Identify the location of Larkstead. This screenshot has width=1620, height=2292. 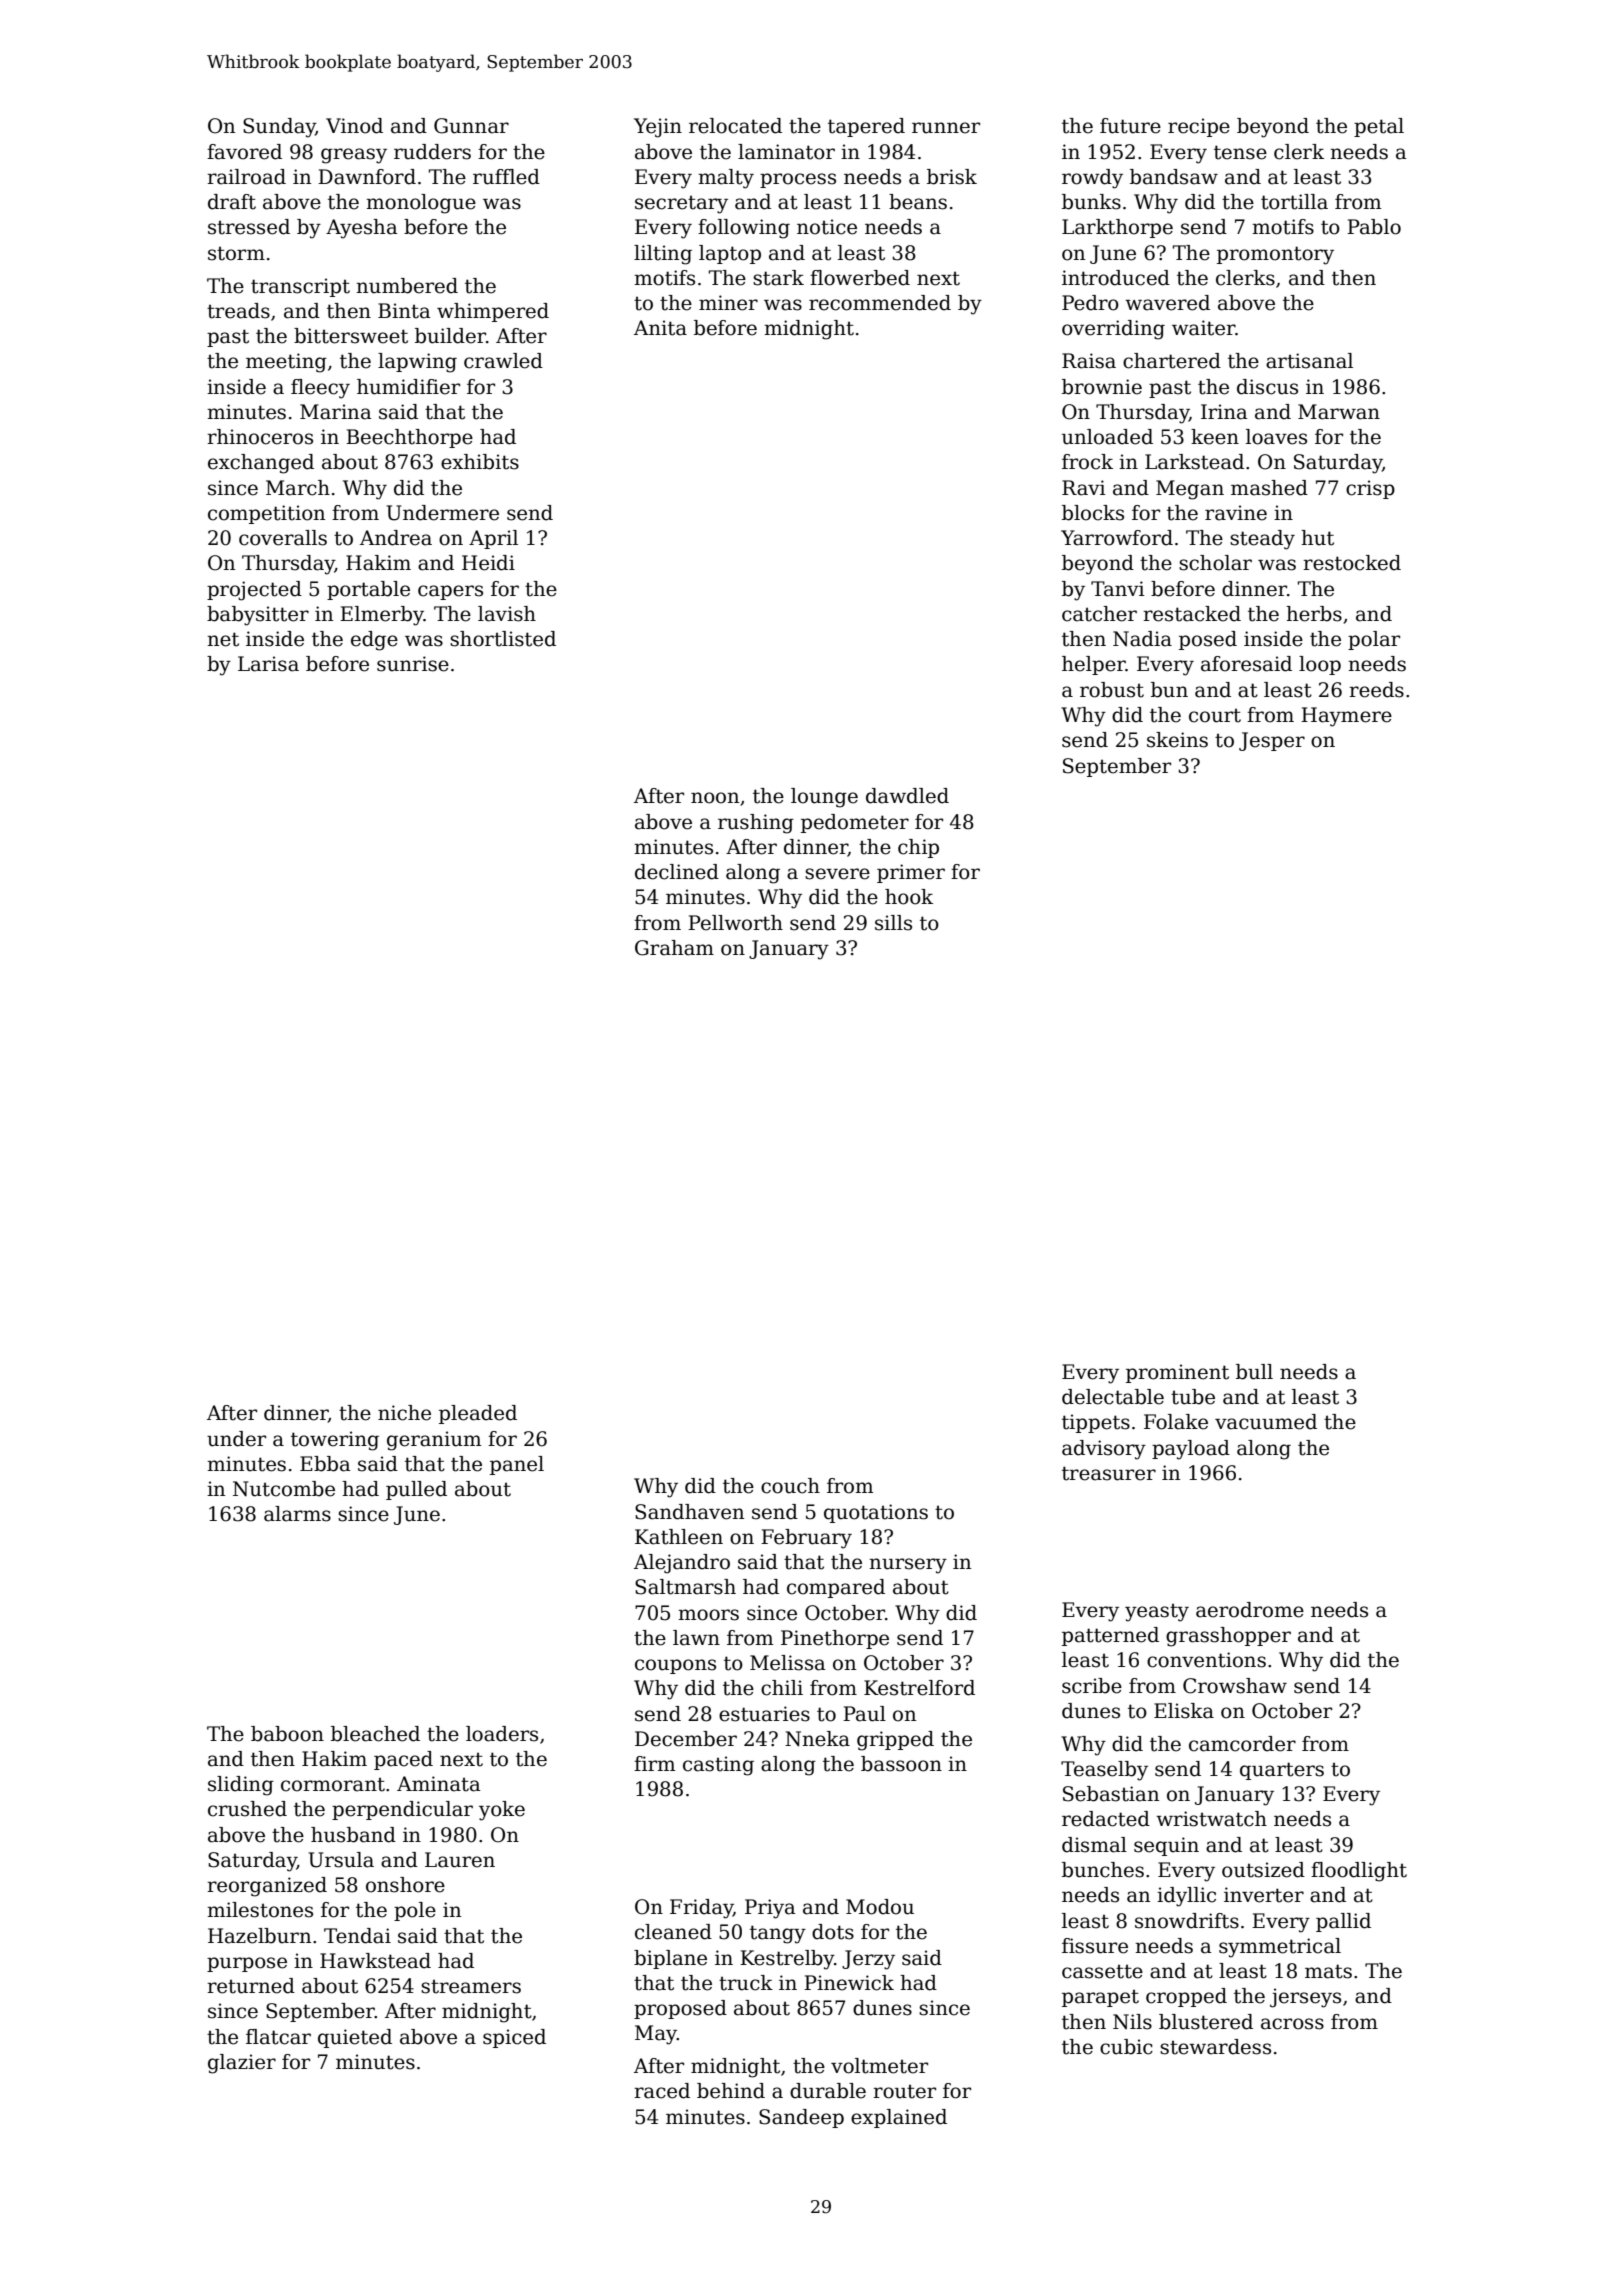
(1194, 462).
